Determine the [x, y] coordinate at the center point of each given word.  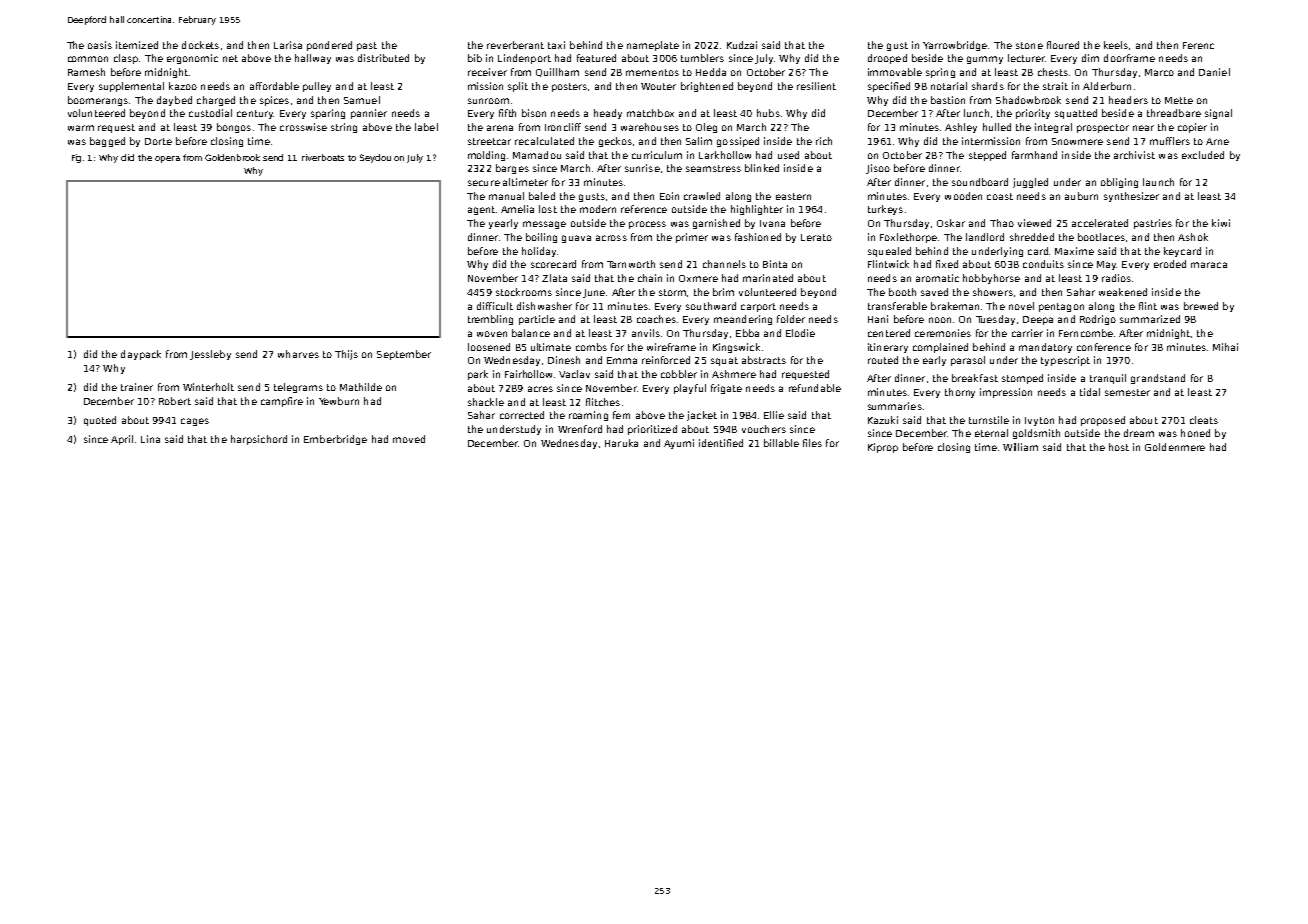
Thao [1002, 223]
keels [1116, 45]
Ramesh [86, 72]
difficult [495, 306]
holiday [539, 252]
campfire [282, 402]
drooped [887, 59]
